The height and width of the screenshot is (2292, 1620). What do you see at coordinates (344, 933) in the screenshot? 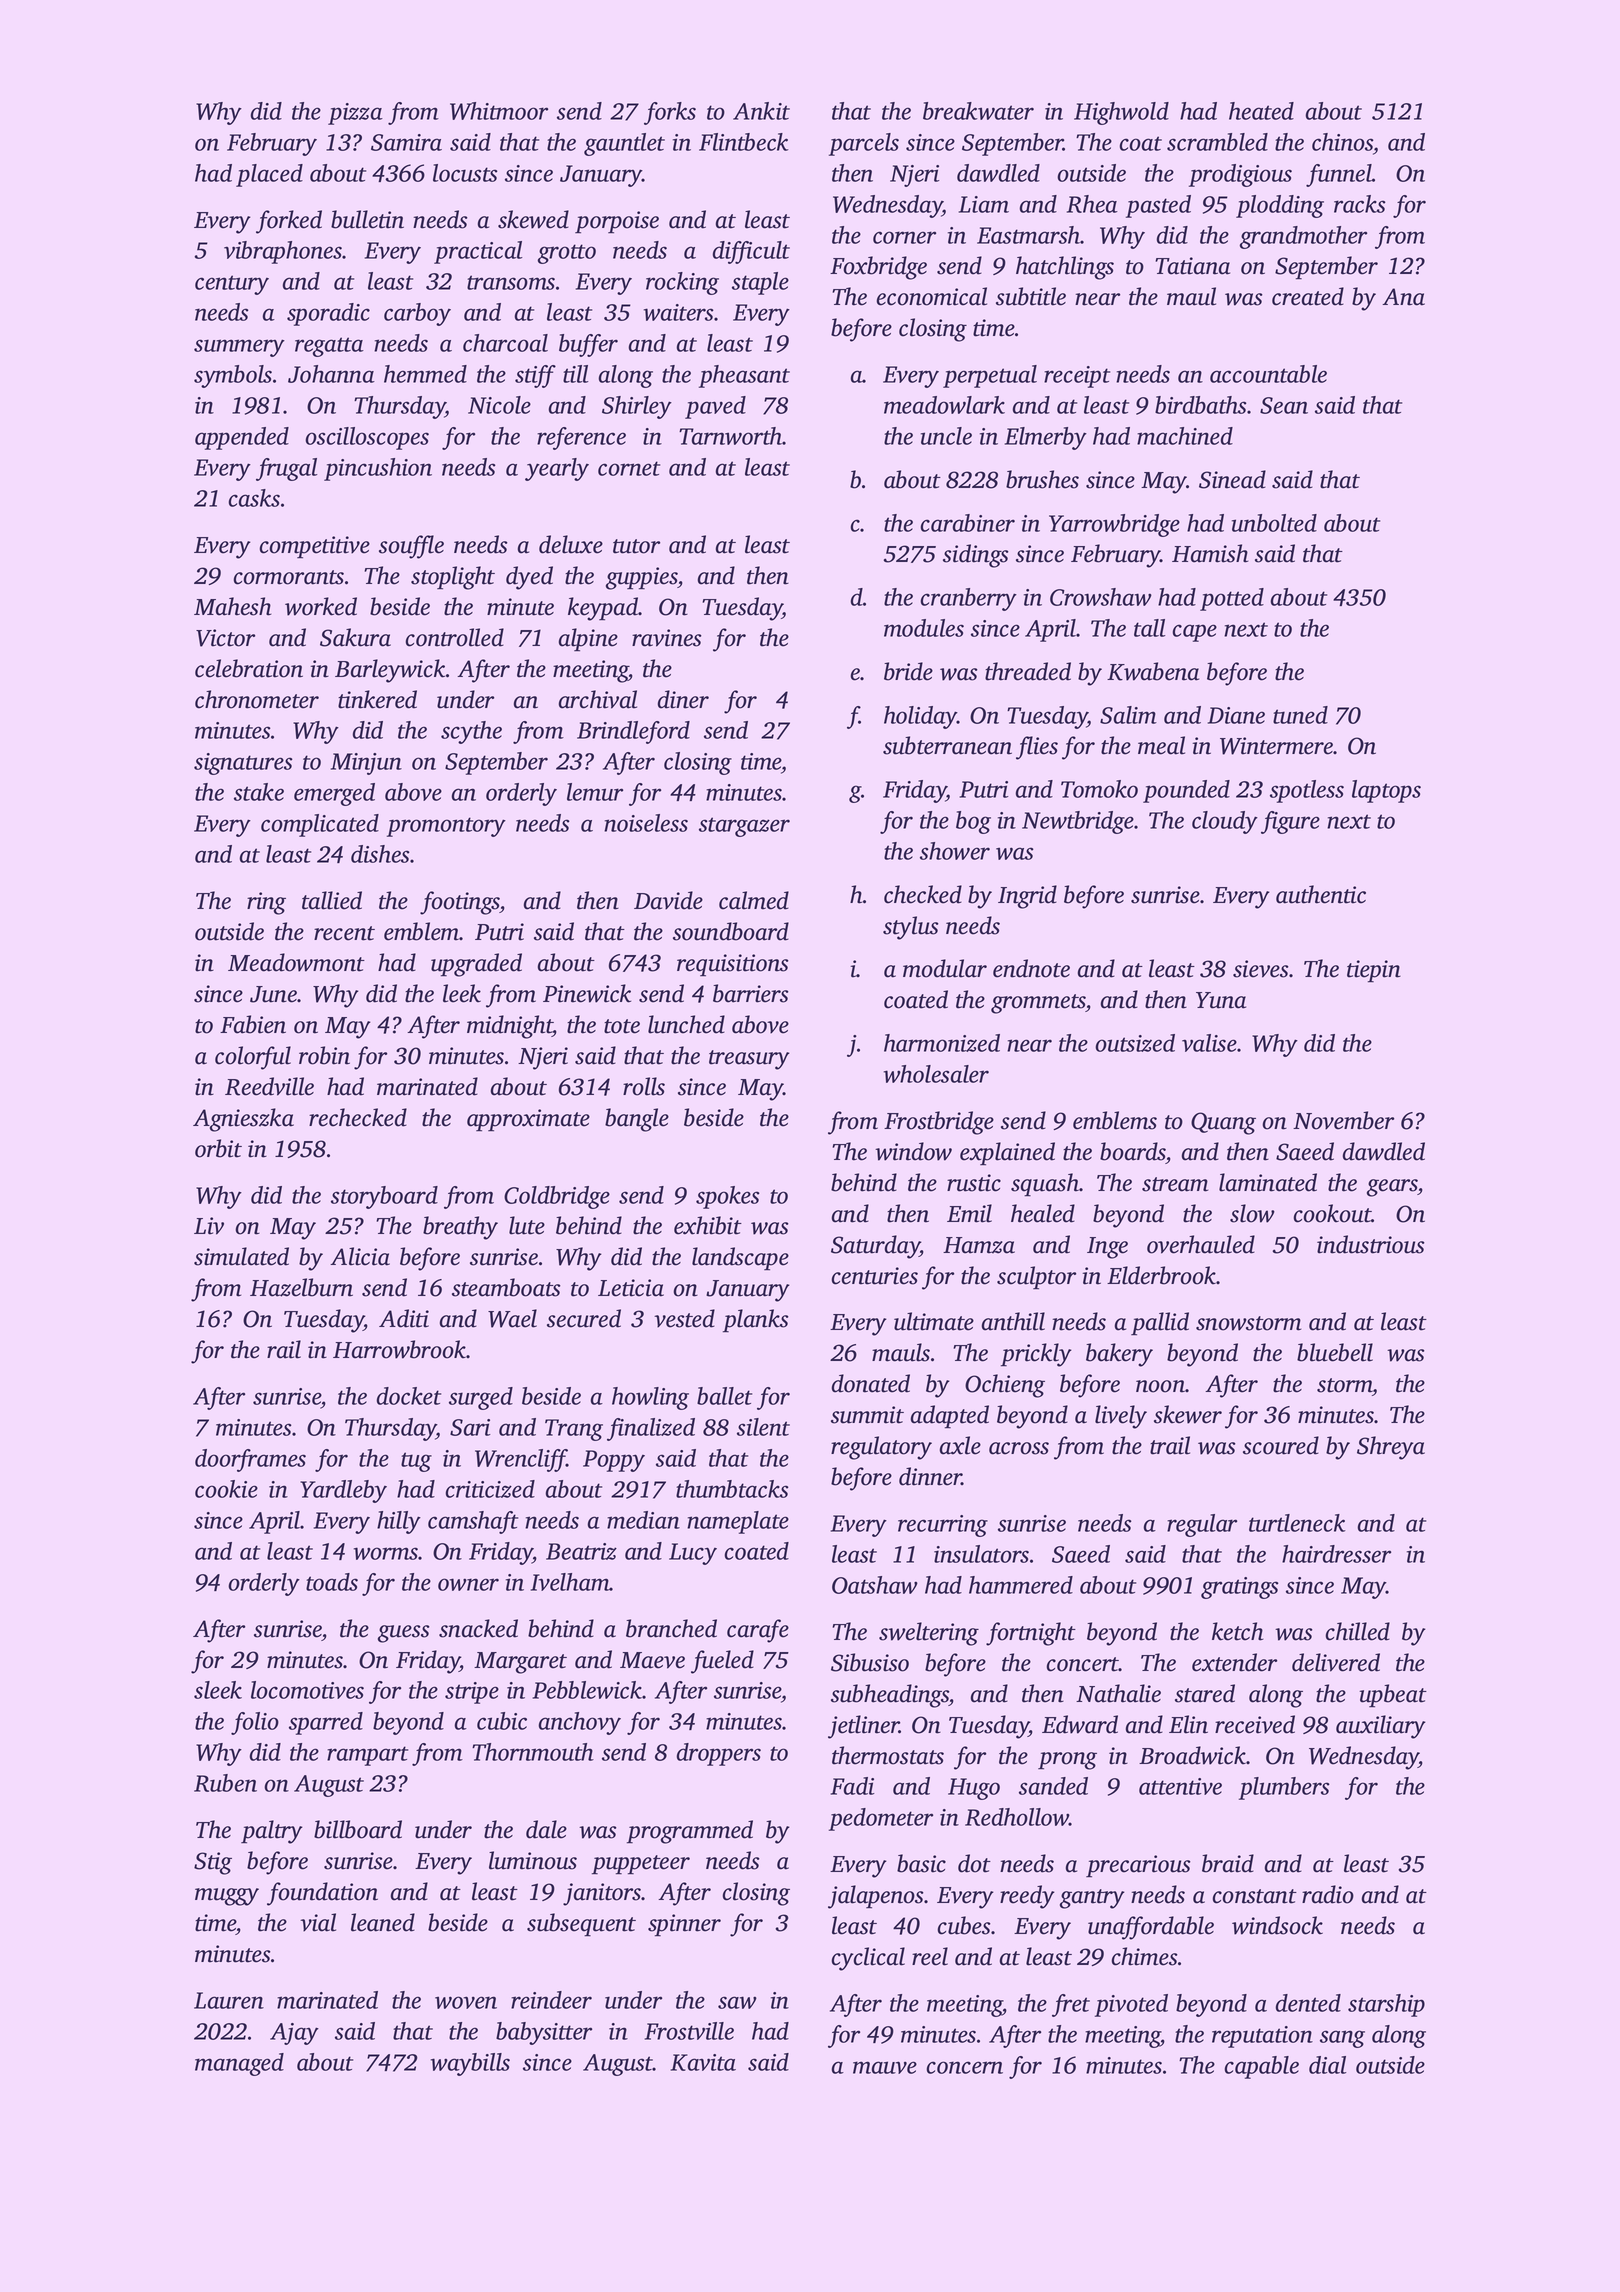
I see `recent` at bounding box center [344, 933].
